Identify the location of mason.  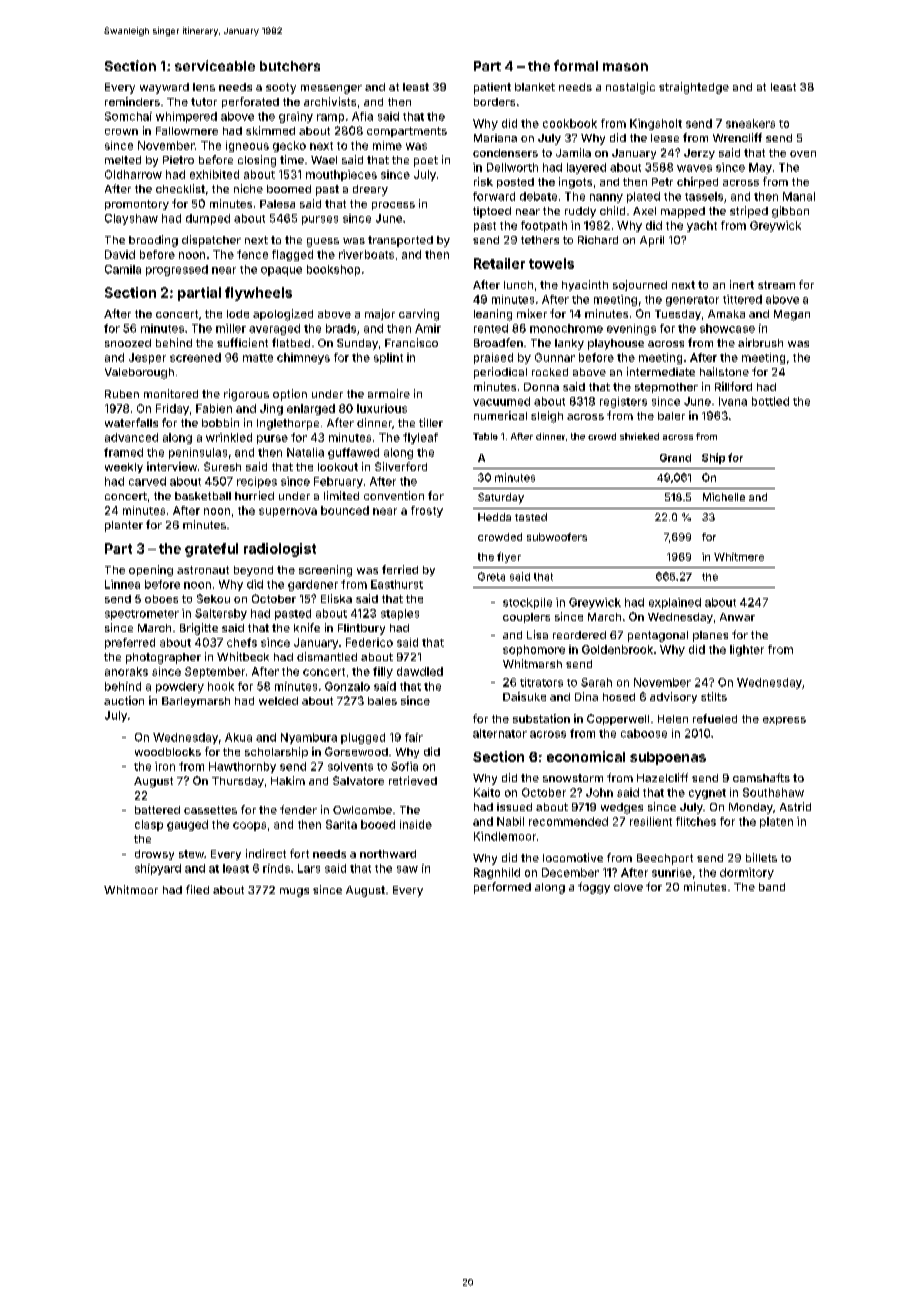
(625, 67).
